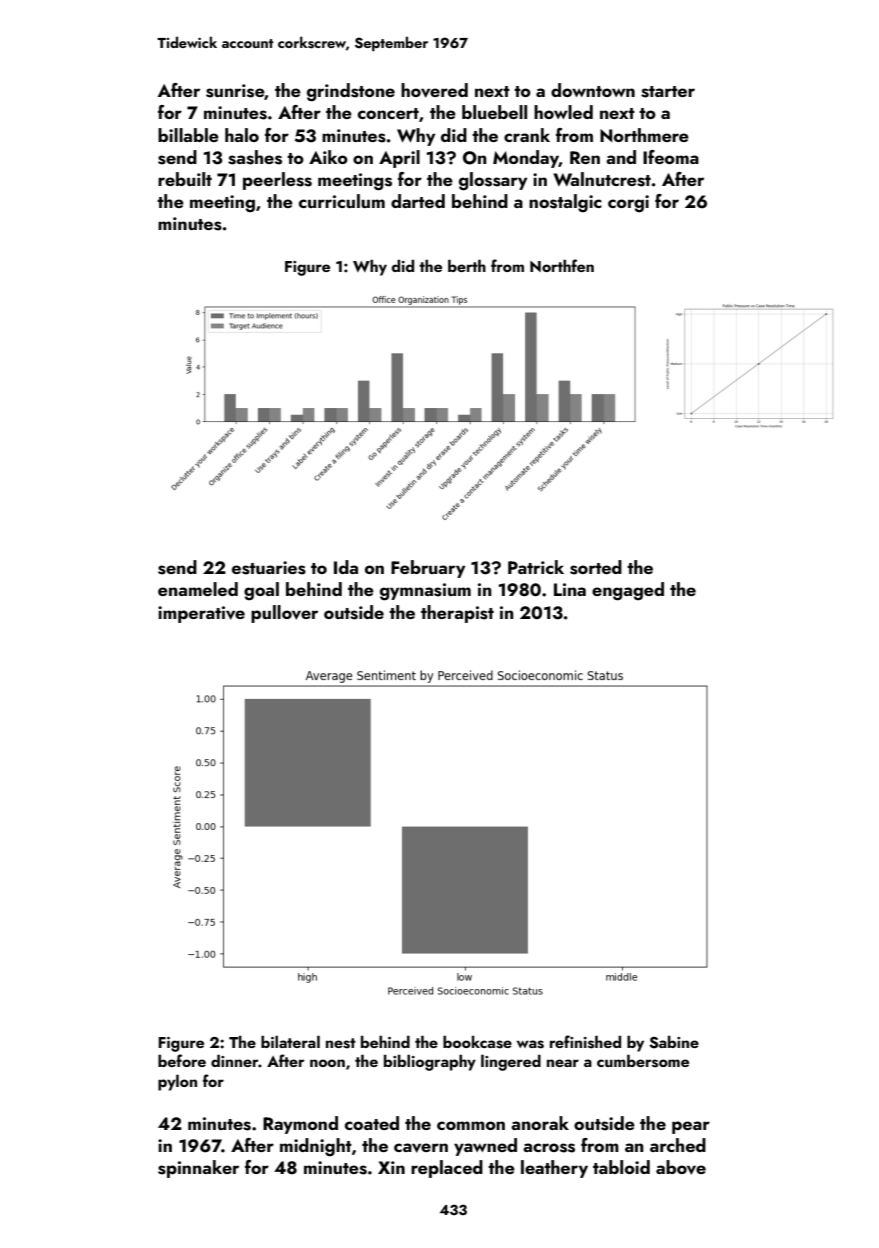 The width and height of the page is (879, 1248). Describe the element at coordinates (434, 90) in the page. I see `hovered` at that location.
